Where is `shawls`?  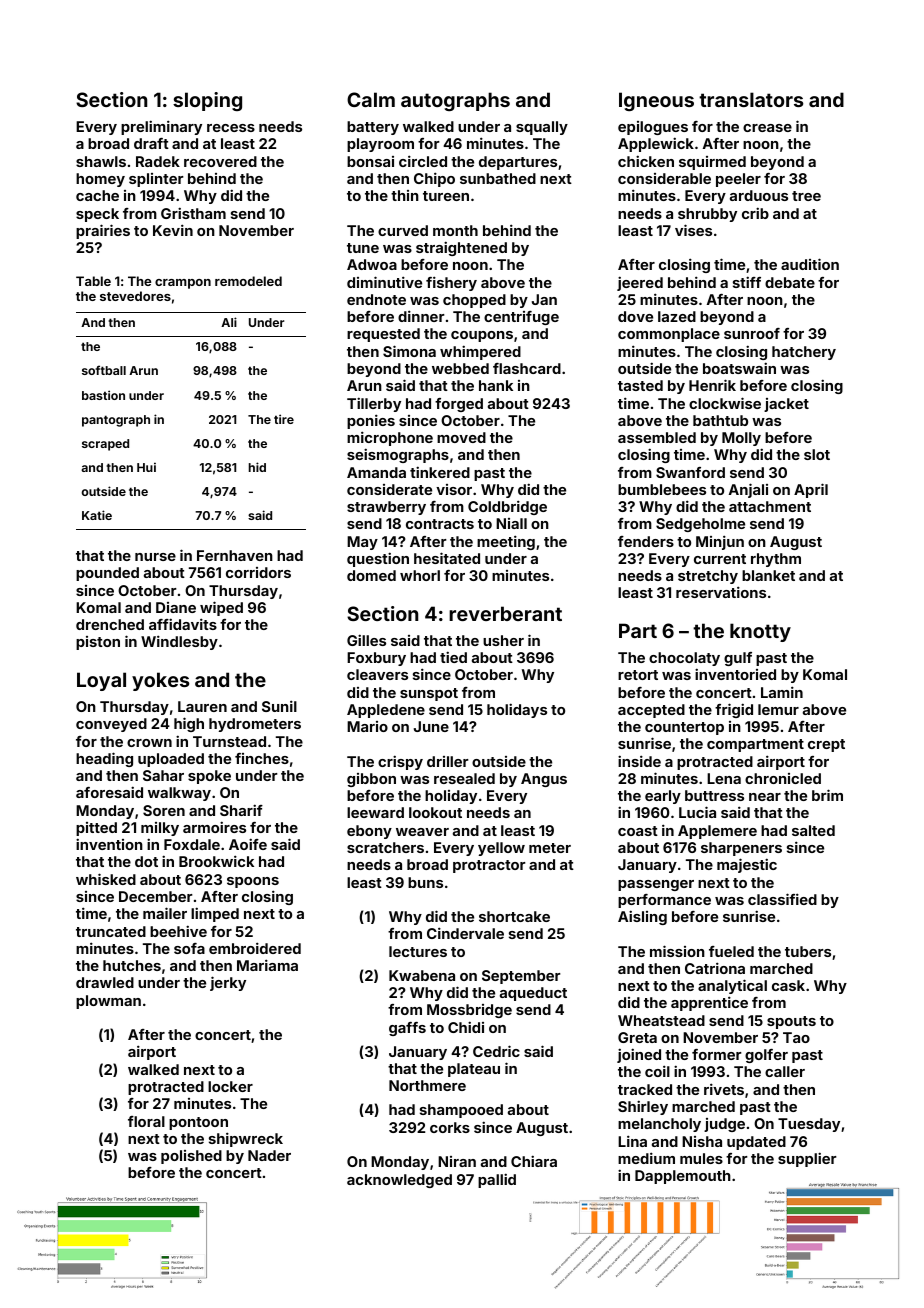
shawls is located at coordinates (101, 161).
